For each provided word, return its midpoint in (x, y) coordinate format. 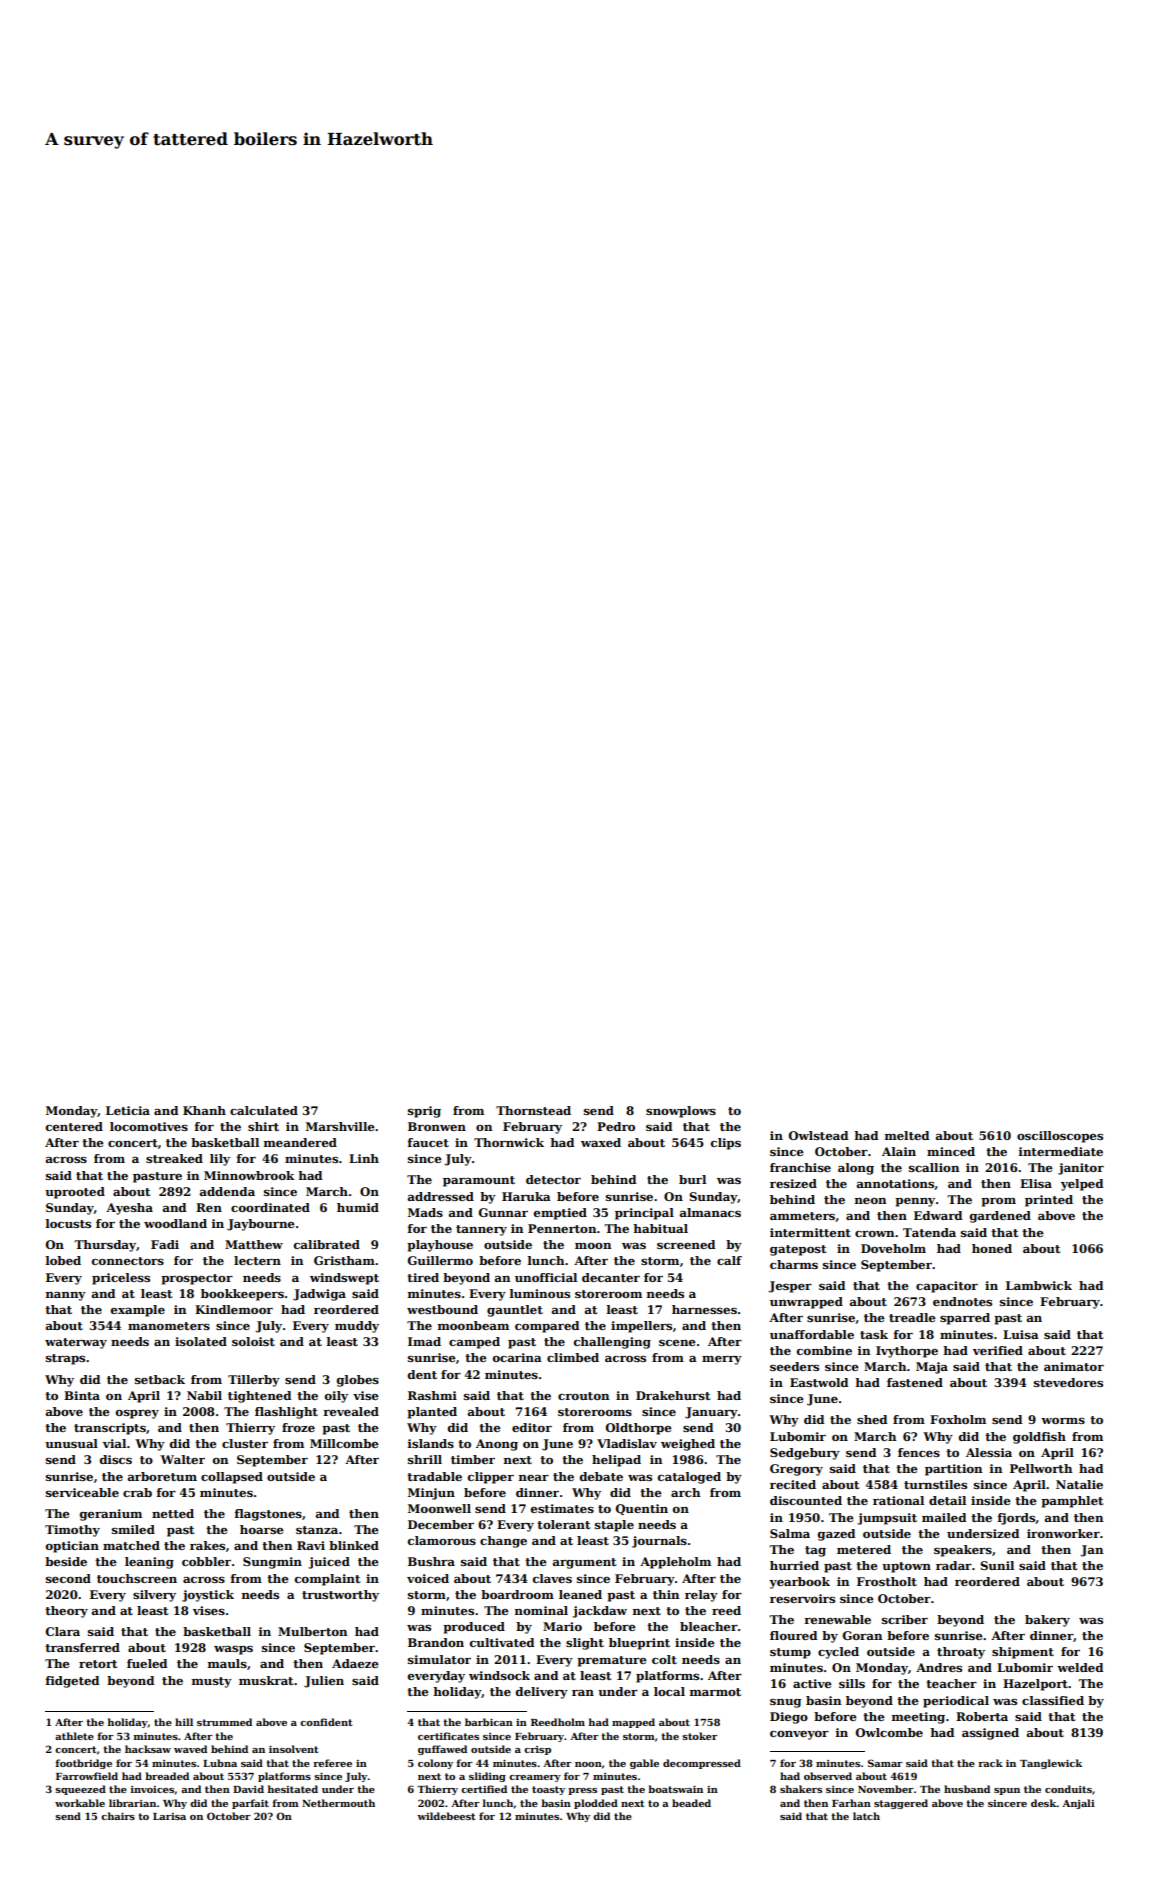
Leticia (128, 1110)
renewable (837, 1619)
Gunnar (503, 1212)
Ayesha (129, 1209)
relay (701, 1596)
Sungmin (272, 1563)
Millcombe (344, 1443)
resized (793, 1183)
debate (601, 1476)
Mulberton (312, 1631)
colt (664, 1659)
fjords (1016, 1519)
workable (80, 1803)
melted (907, 1135)
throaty (961, 1653)
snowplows (681, 1112)
